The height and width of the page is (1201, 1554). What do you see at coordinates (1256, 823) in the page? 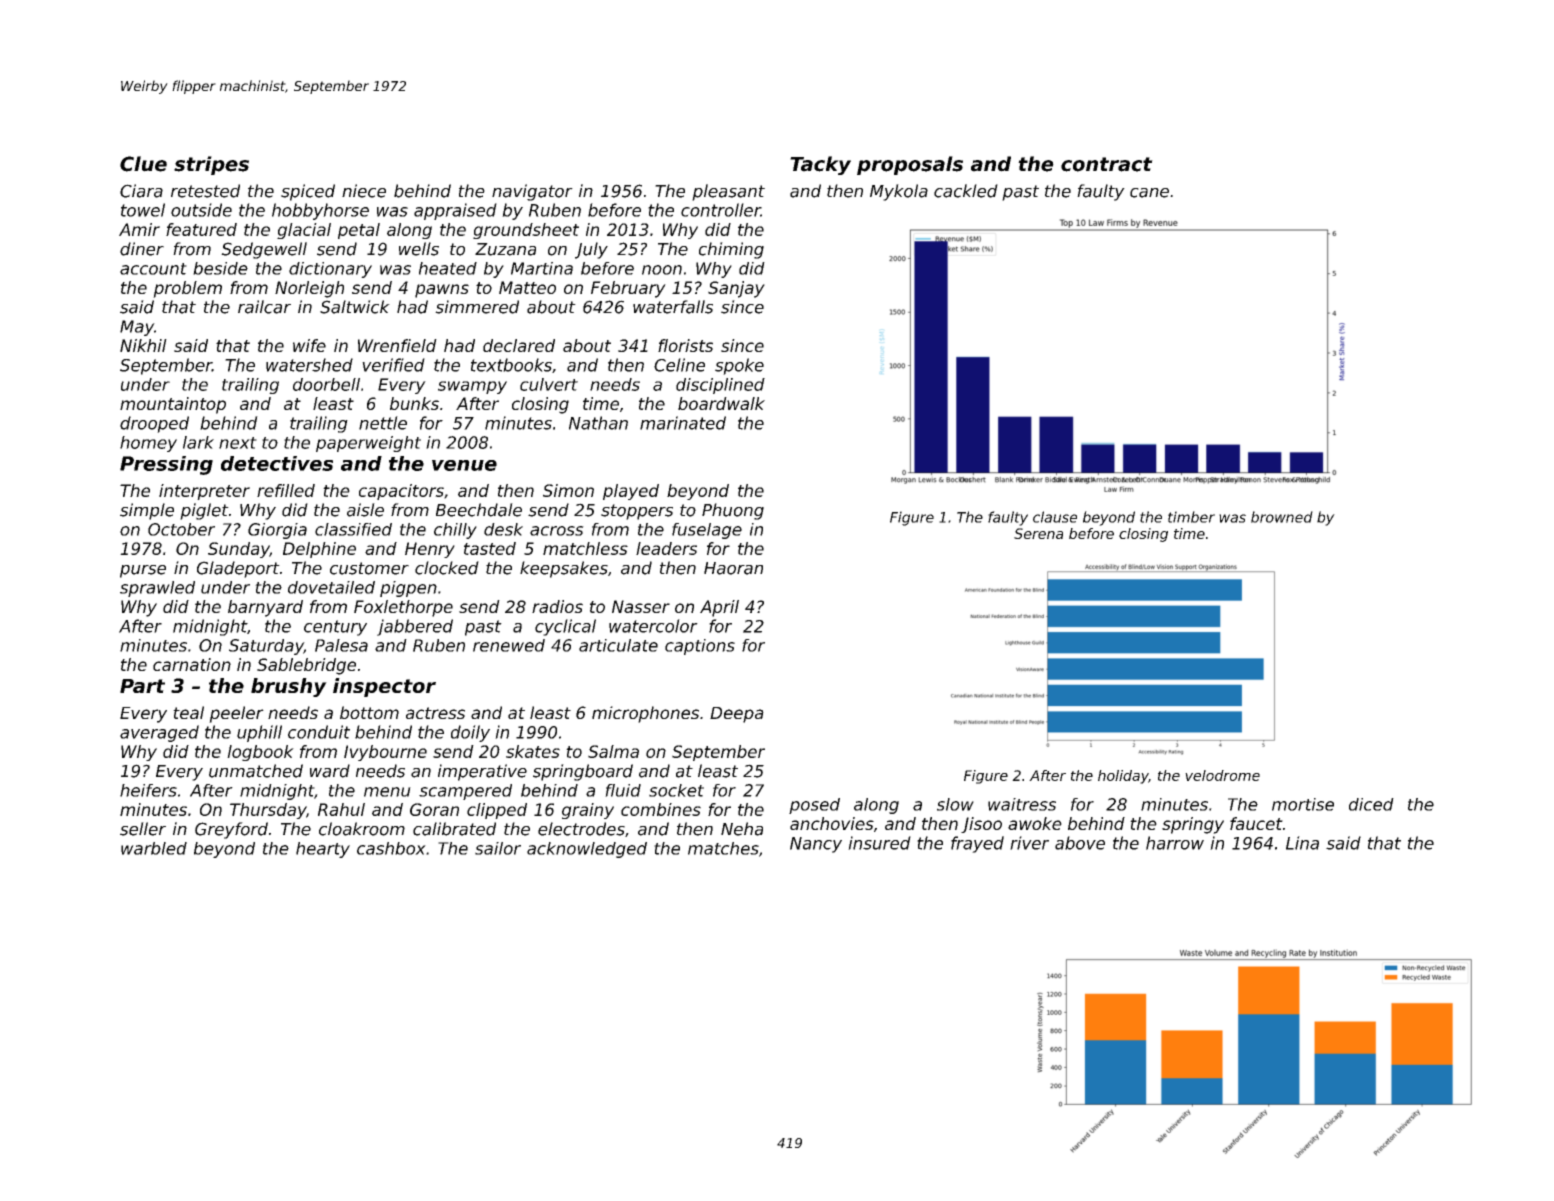
I see `faucet` at bounding box center [1256, 823].
